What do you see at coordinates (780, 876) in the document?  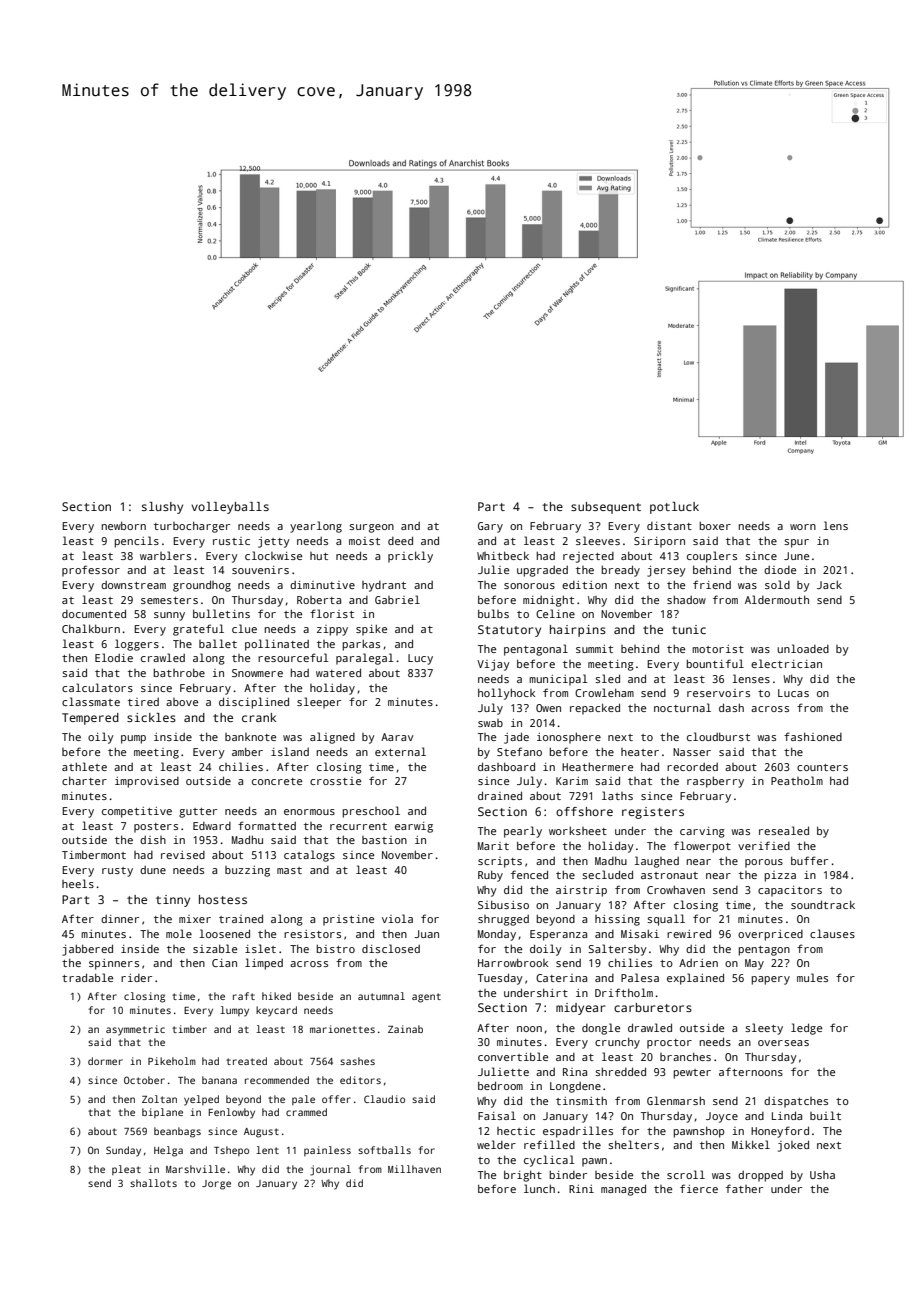 I see `pizza` at bounding box center [780, 876].
